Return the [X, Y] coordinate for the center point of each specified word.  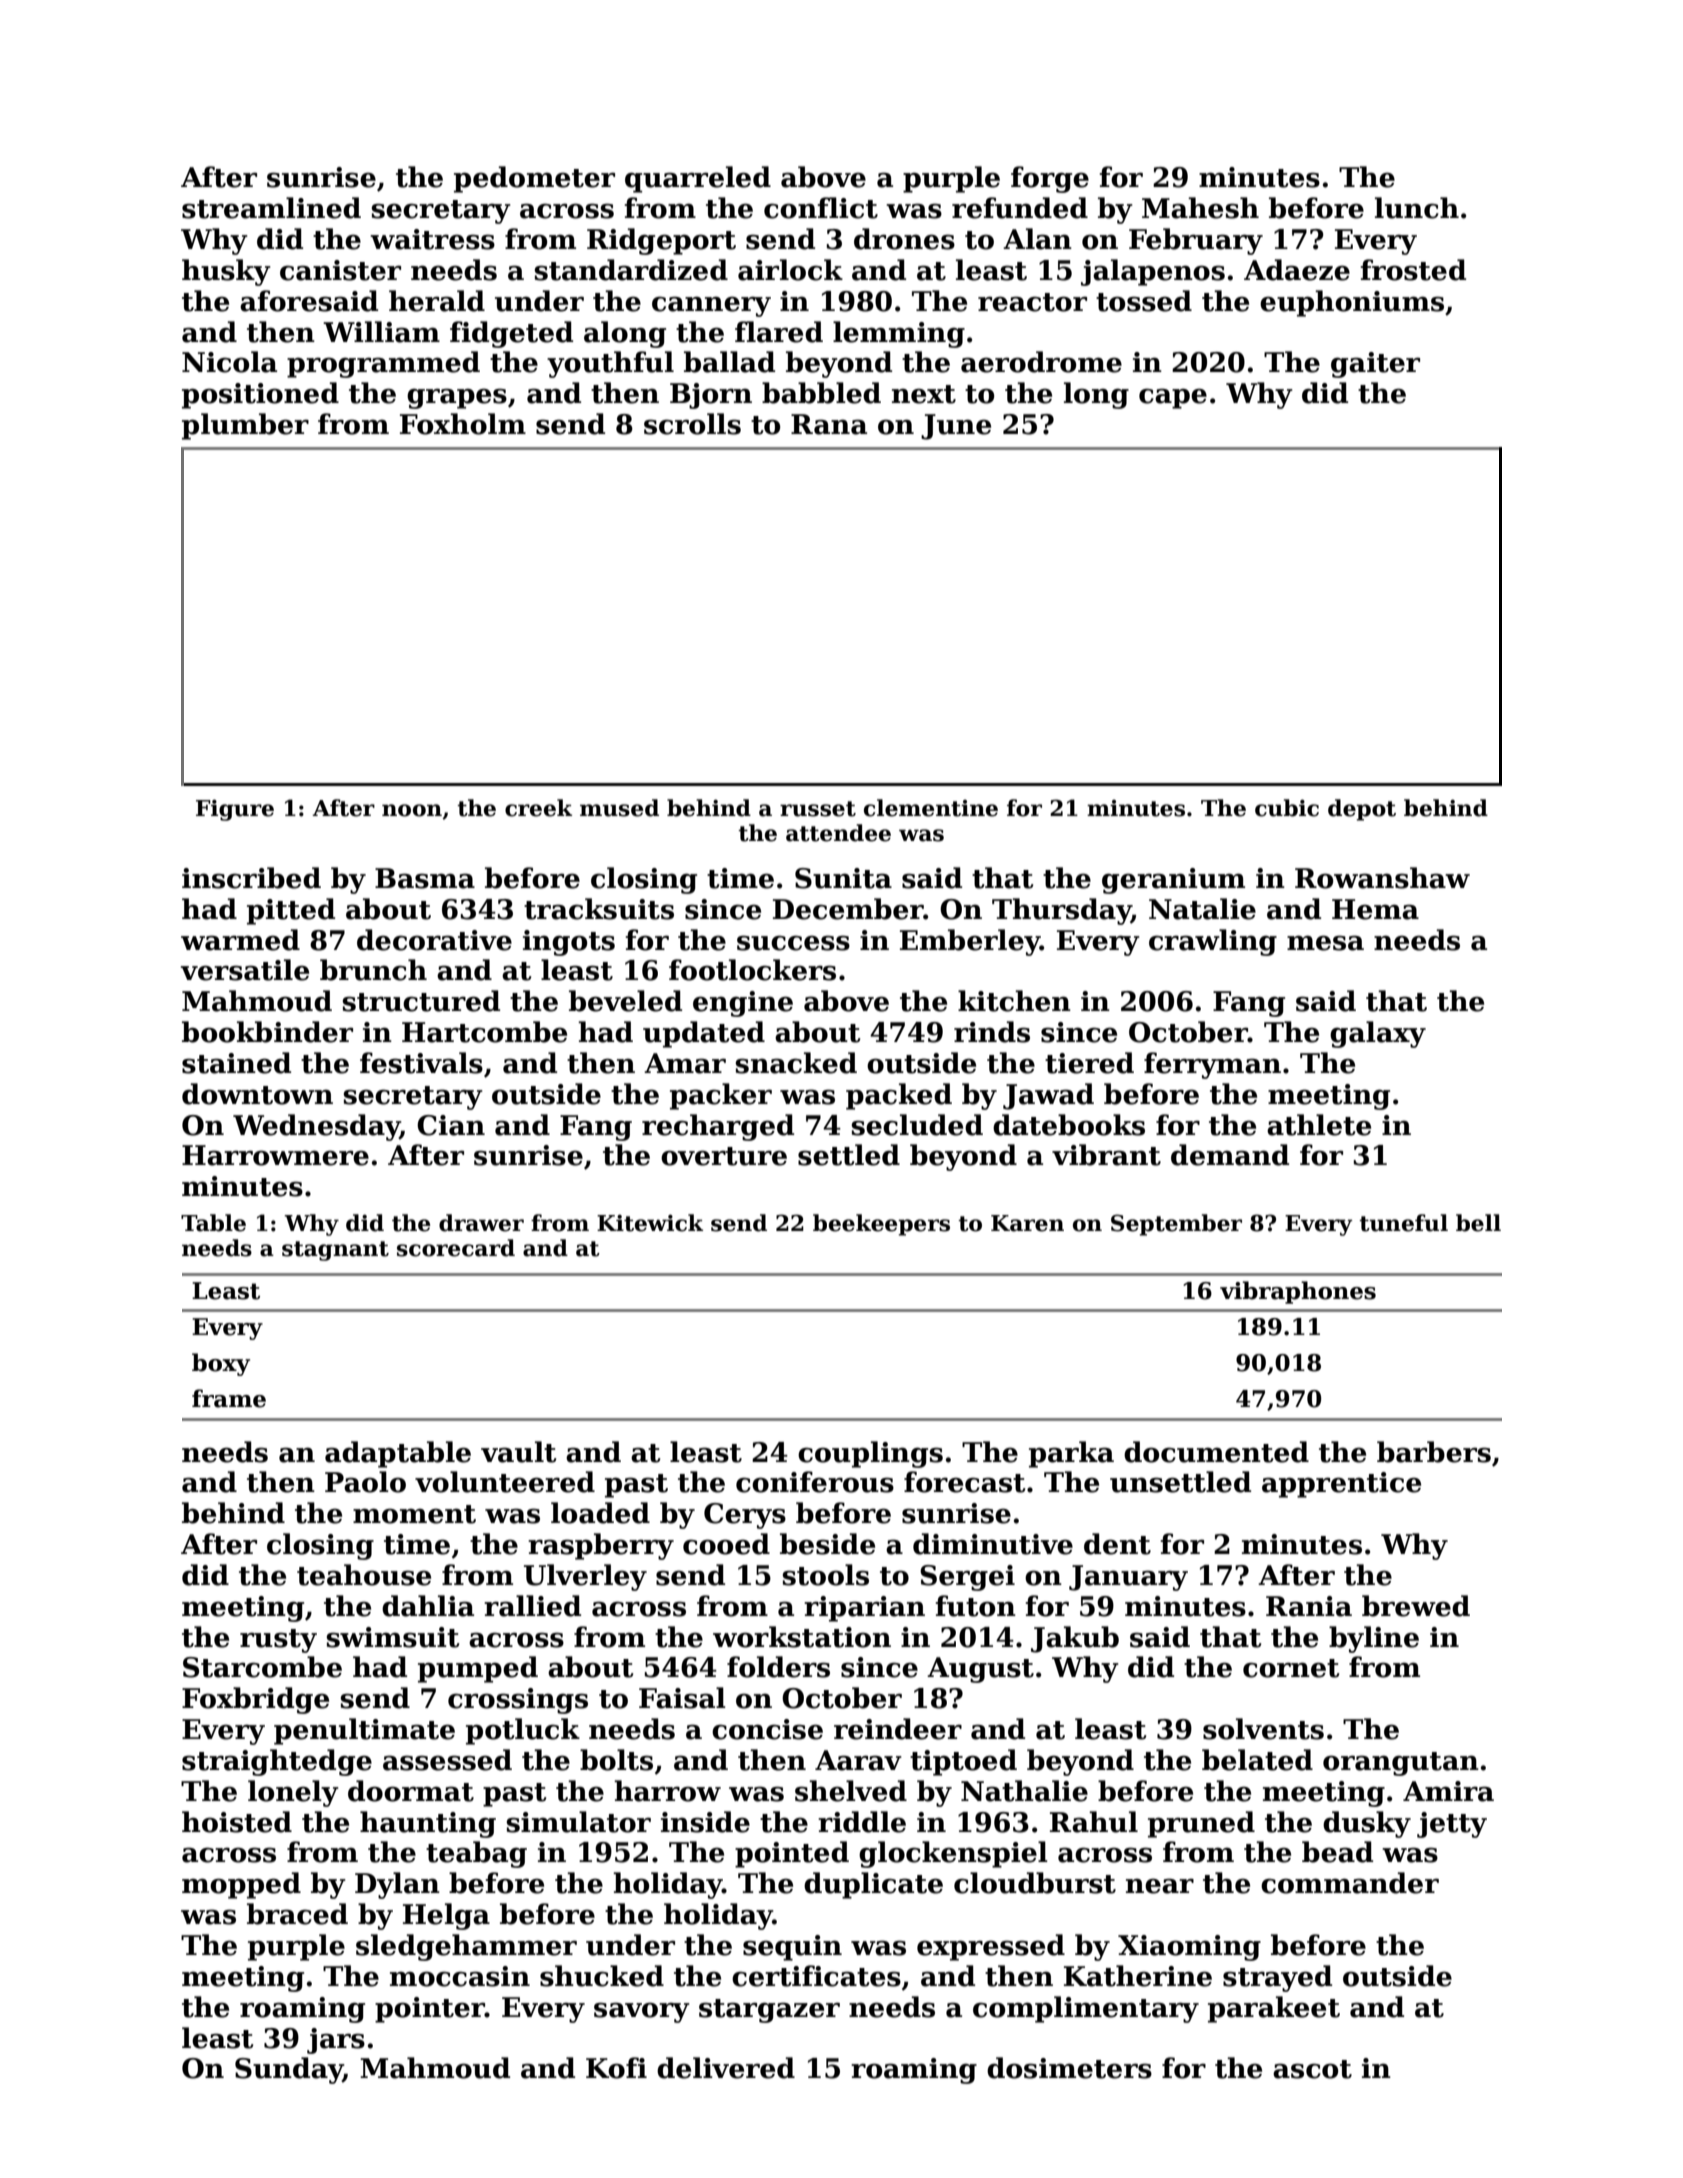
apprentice [1341, 1485]
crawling [1213, 942]
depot [1362, 810]
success [793, 943]
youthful [610, 364]
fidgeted [511, 334]
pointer [430, 2010]
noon [412, 810]
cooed [726, 1544]
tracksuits [599, 909]
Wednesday [316, 1127]
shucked [602, 1976]
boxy [221, 1364]
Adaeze [1297, 270]
